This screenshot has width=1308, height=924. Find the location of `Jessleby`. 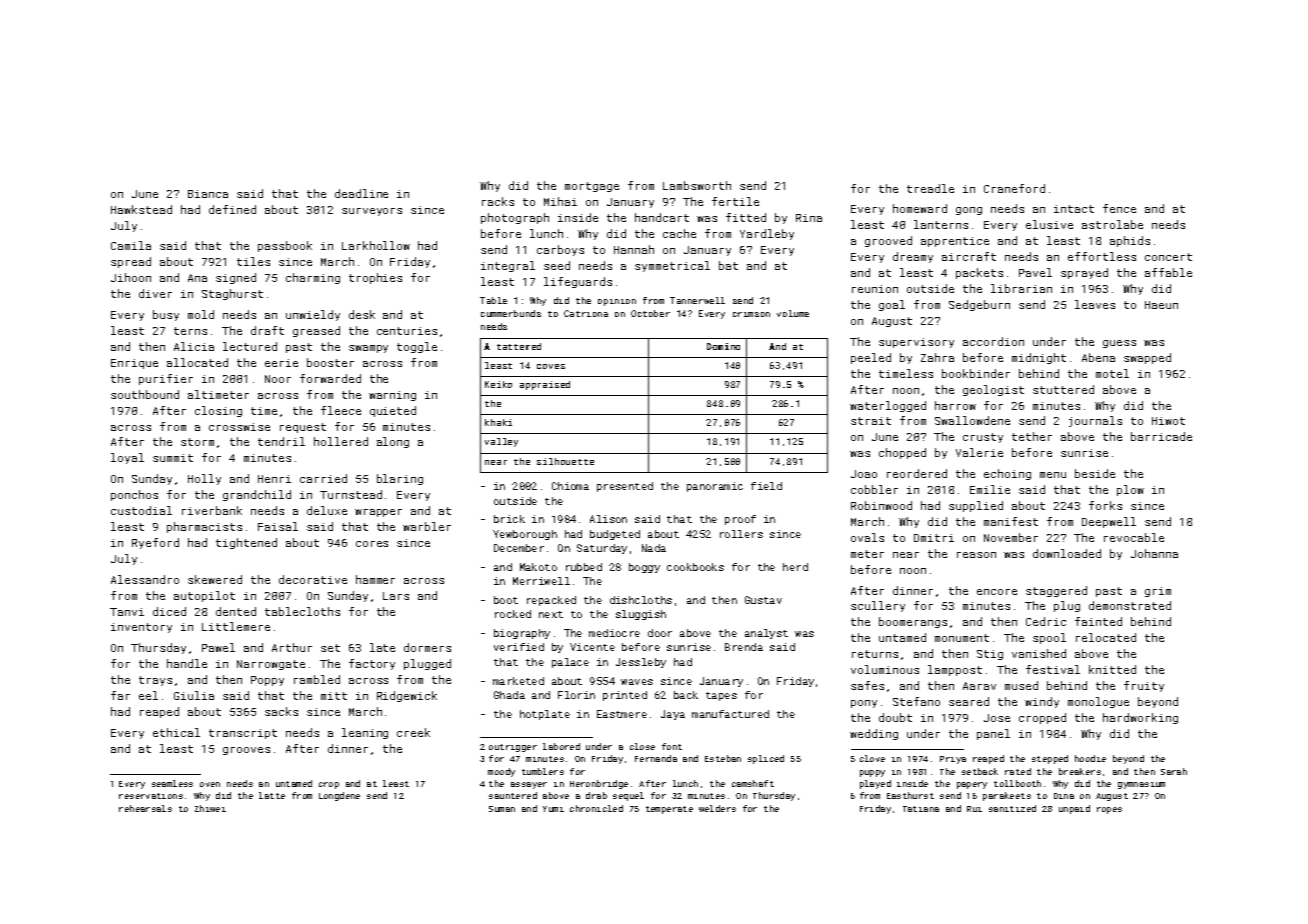

Jessleby is located at coordinates (641, 663).
